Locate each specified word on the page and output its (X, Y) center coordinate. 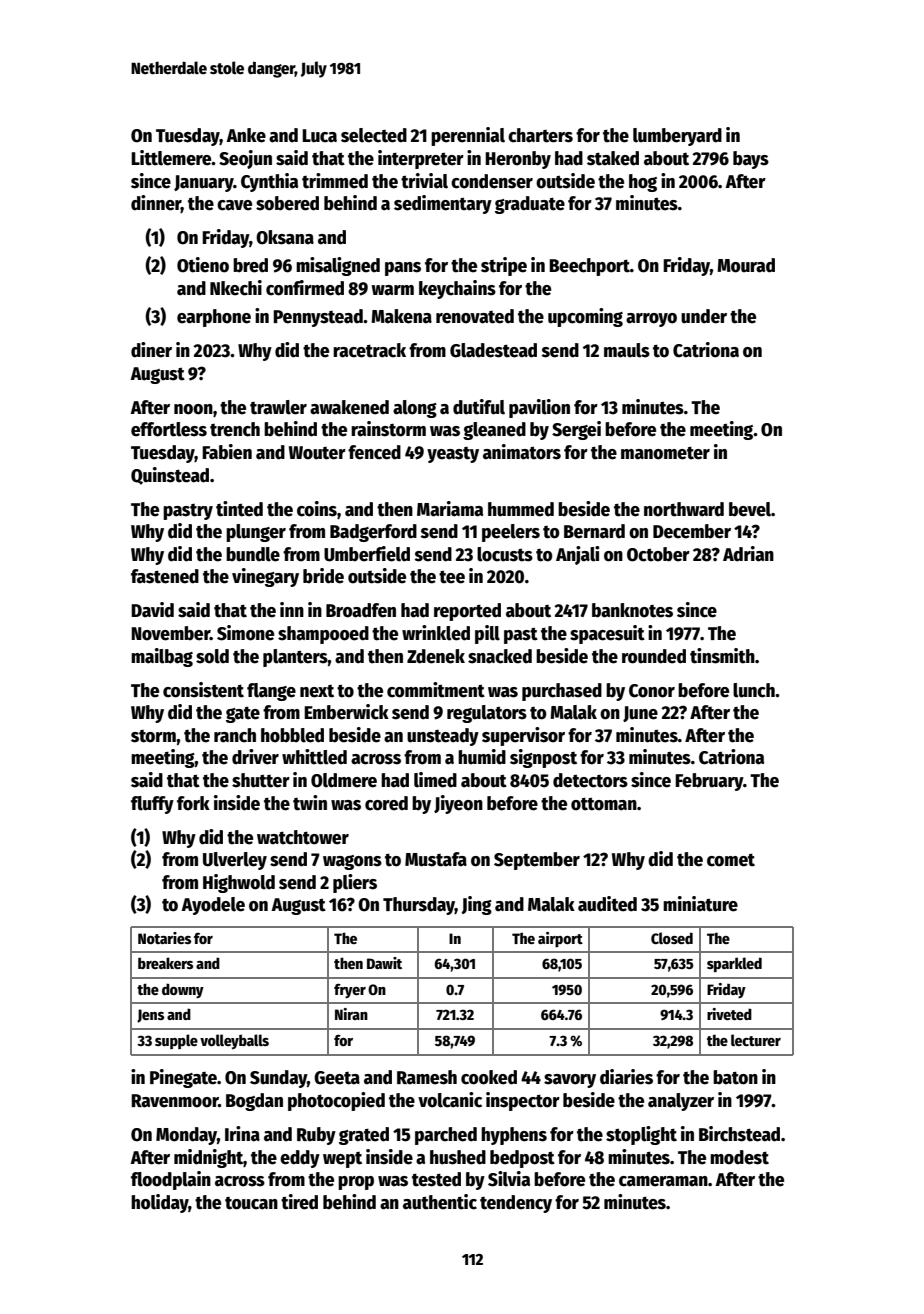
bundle (253, 554)
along (415, 409)
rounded (654, 656)
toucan (251, 1203)
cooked (489, 1077)
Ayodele (213, 906)
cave (234, 205)
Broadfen (361, 610)
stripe (504, 266)
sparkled (734, 965)
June (640, 714)
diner (151, 350)
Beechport (589, 267)
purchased (562, 692)
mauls (627, 350)
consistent (203, 690)
